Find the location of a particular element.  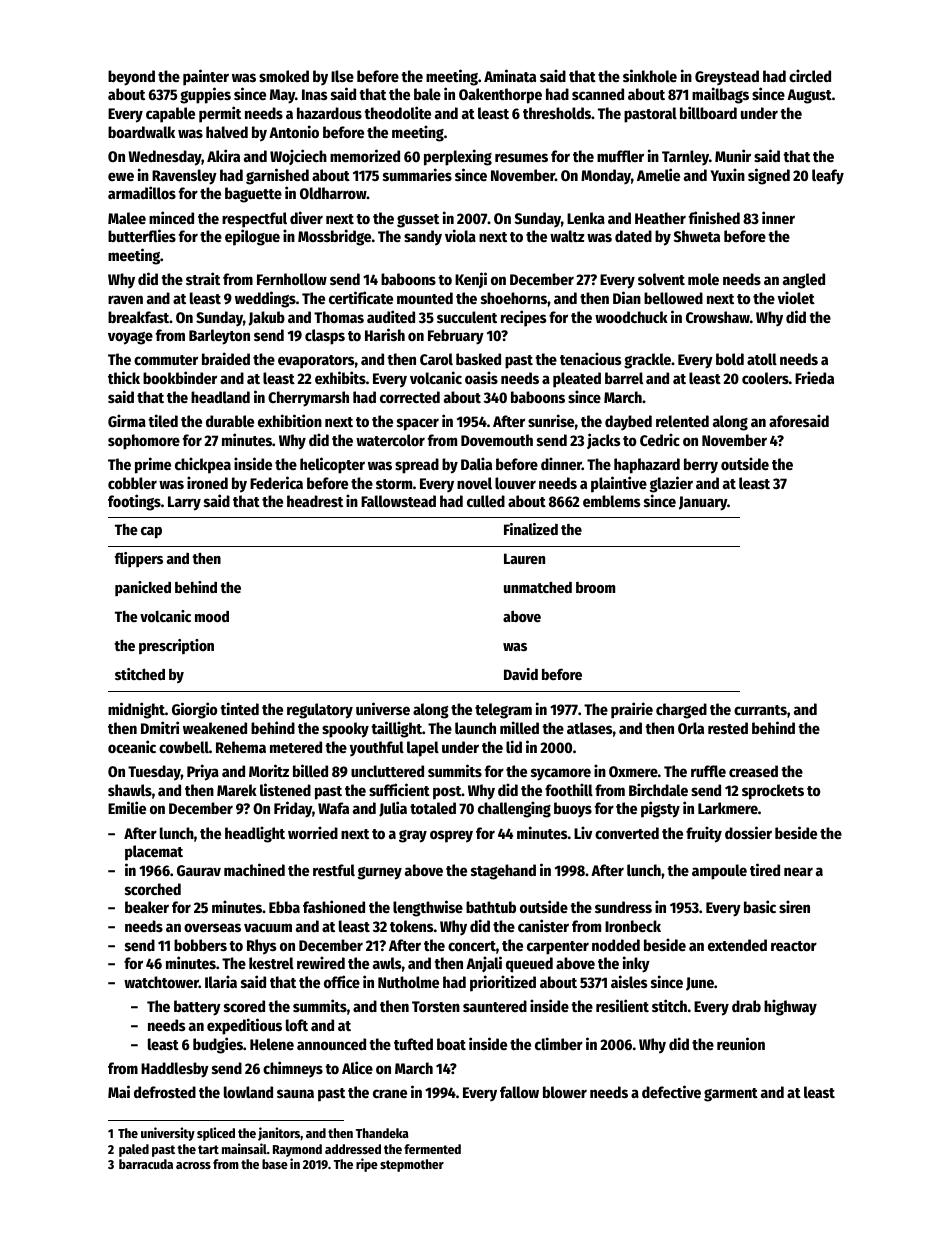

shoehorns is located at coordinates (514, 298).
